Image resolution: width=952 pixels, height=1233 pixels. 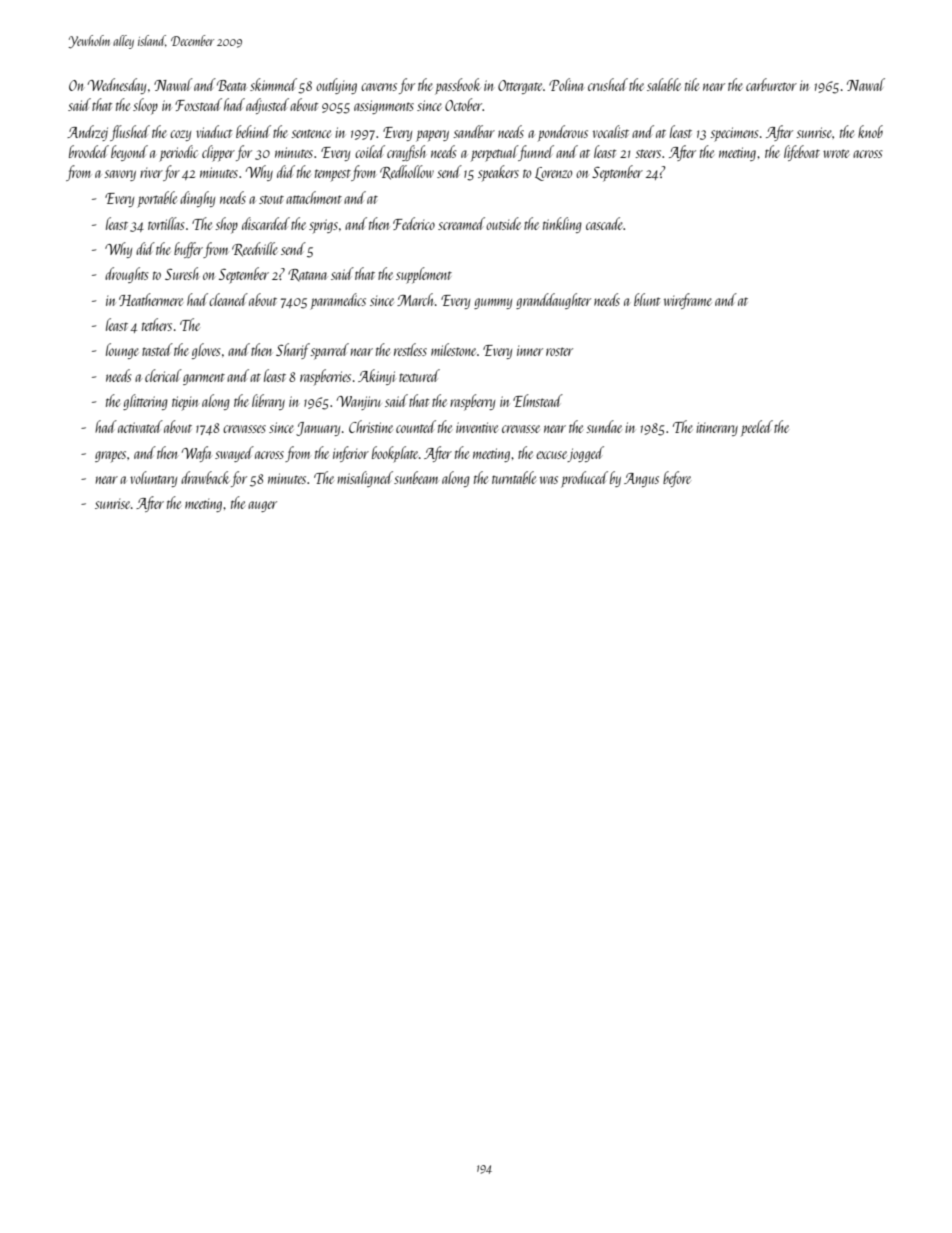 What do you see at coordinates (117, 86) in the screenshot?
I see `Wednesday` at bounding box center [117, 86].
